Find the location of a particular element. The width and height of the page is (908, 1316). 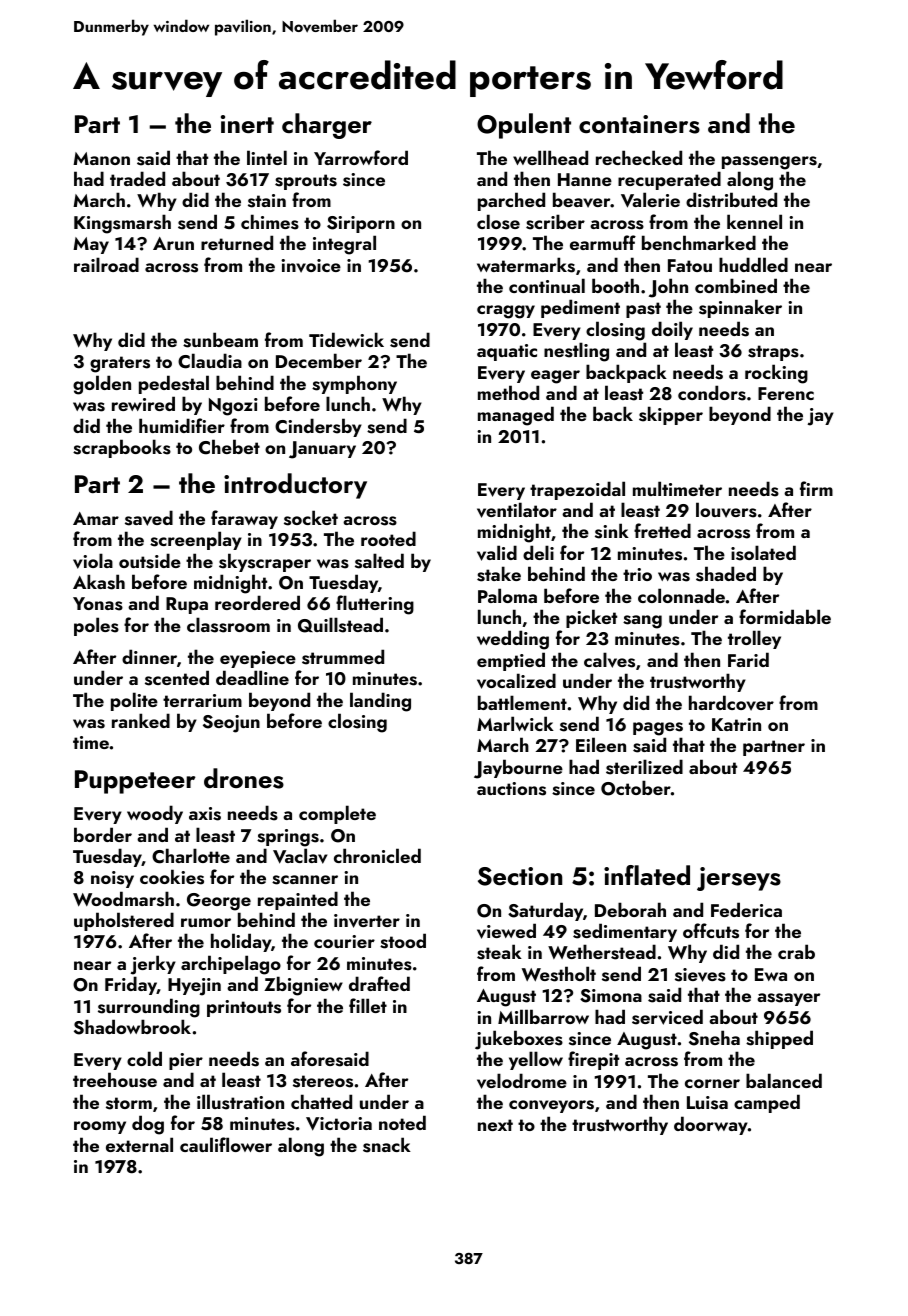

watermarks is located at coordinates (526, 265).
